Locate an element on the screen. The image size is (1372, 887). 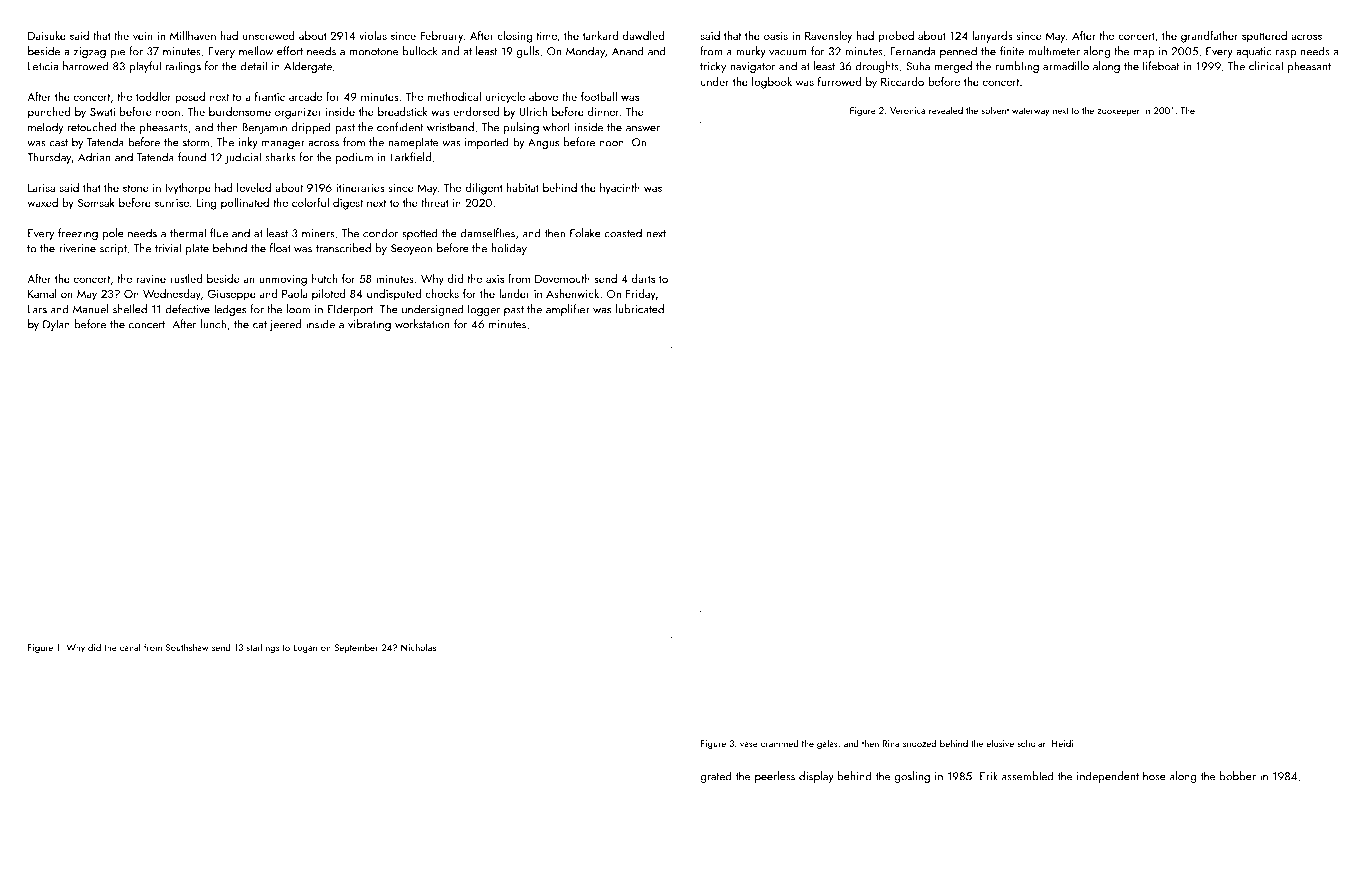
Millhaven is located at coordinates (193, 35).
